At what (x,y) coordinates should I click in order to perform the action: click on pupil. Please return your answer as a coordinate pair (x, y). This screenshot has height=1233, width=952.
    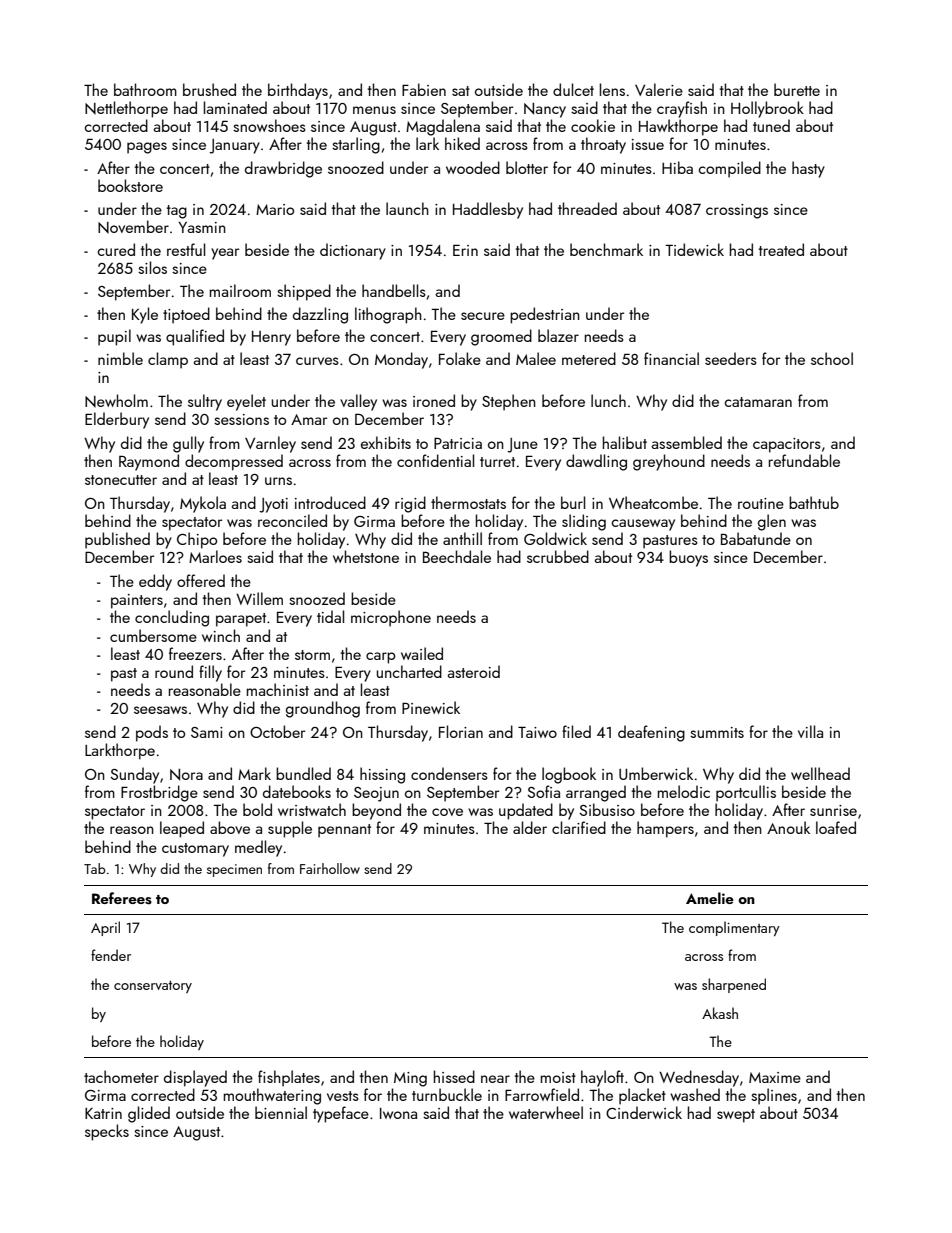
    Looking at the image, I should click on (114, 337).
